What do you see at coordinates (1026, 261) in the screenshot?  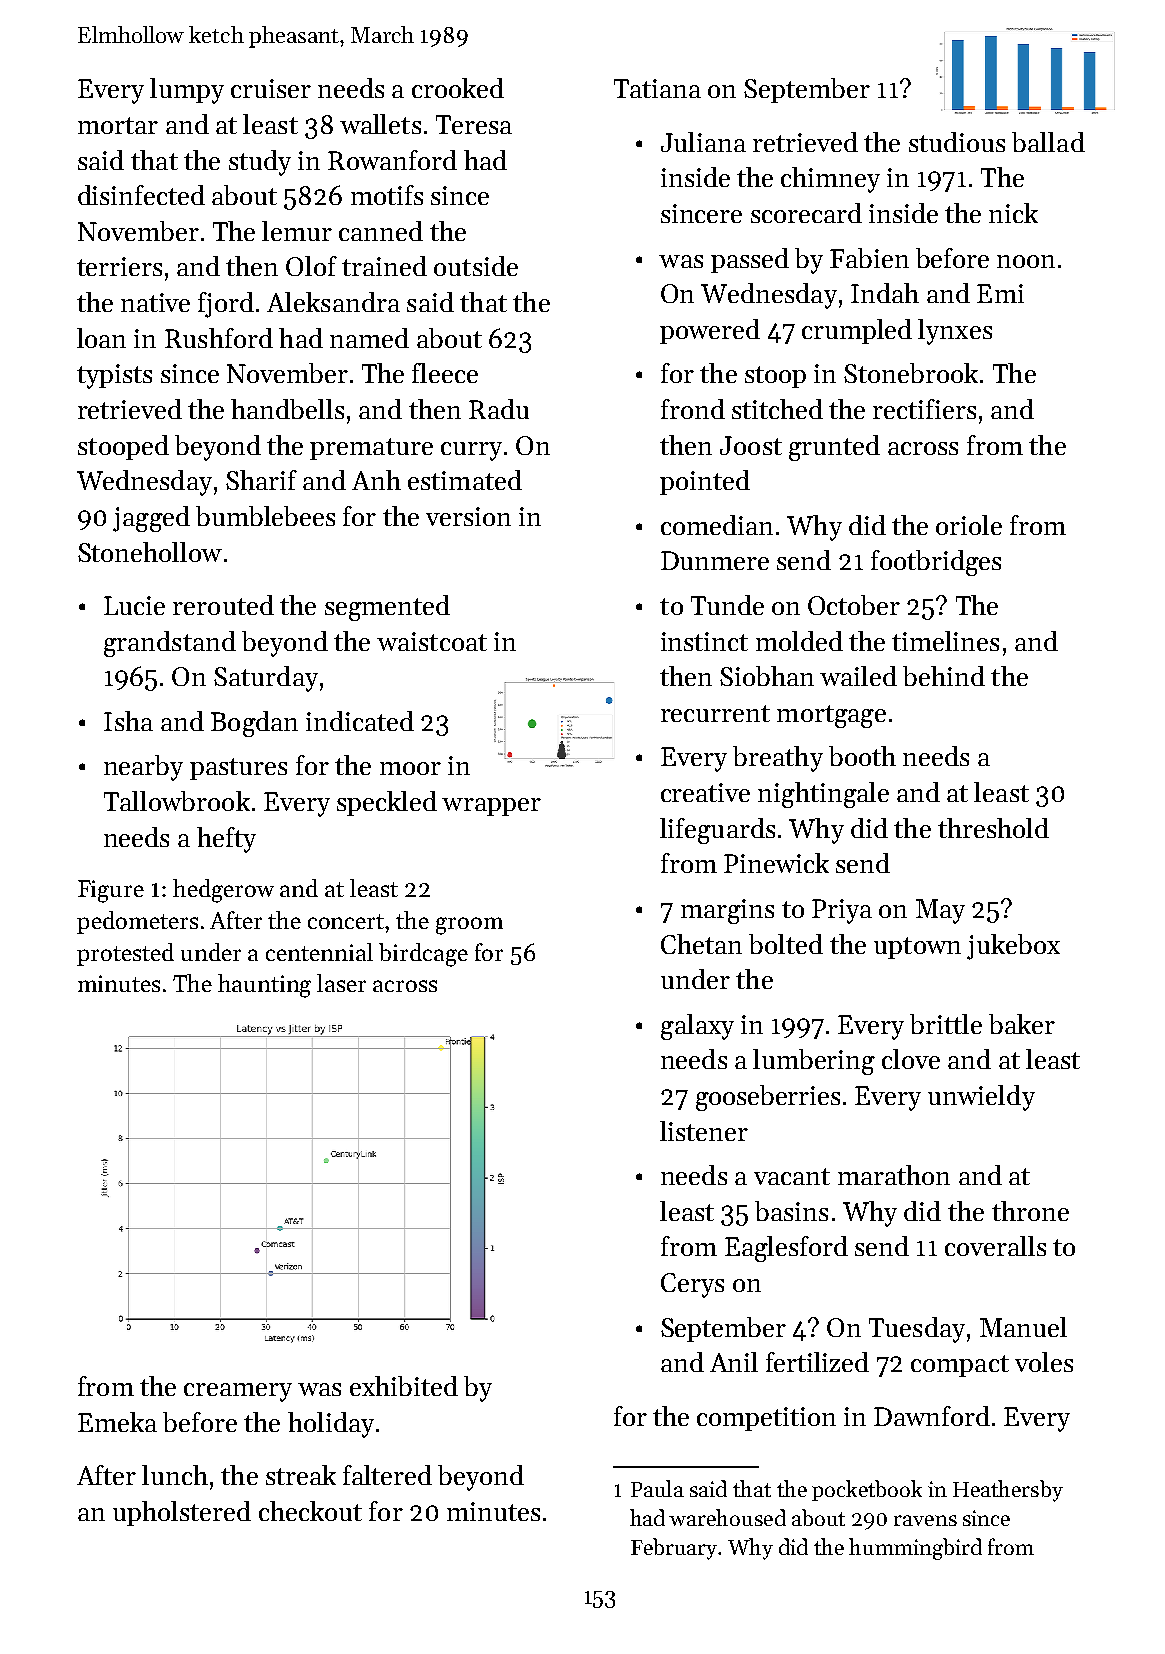 I see `noon` at bounding box center [1026, 261].
